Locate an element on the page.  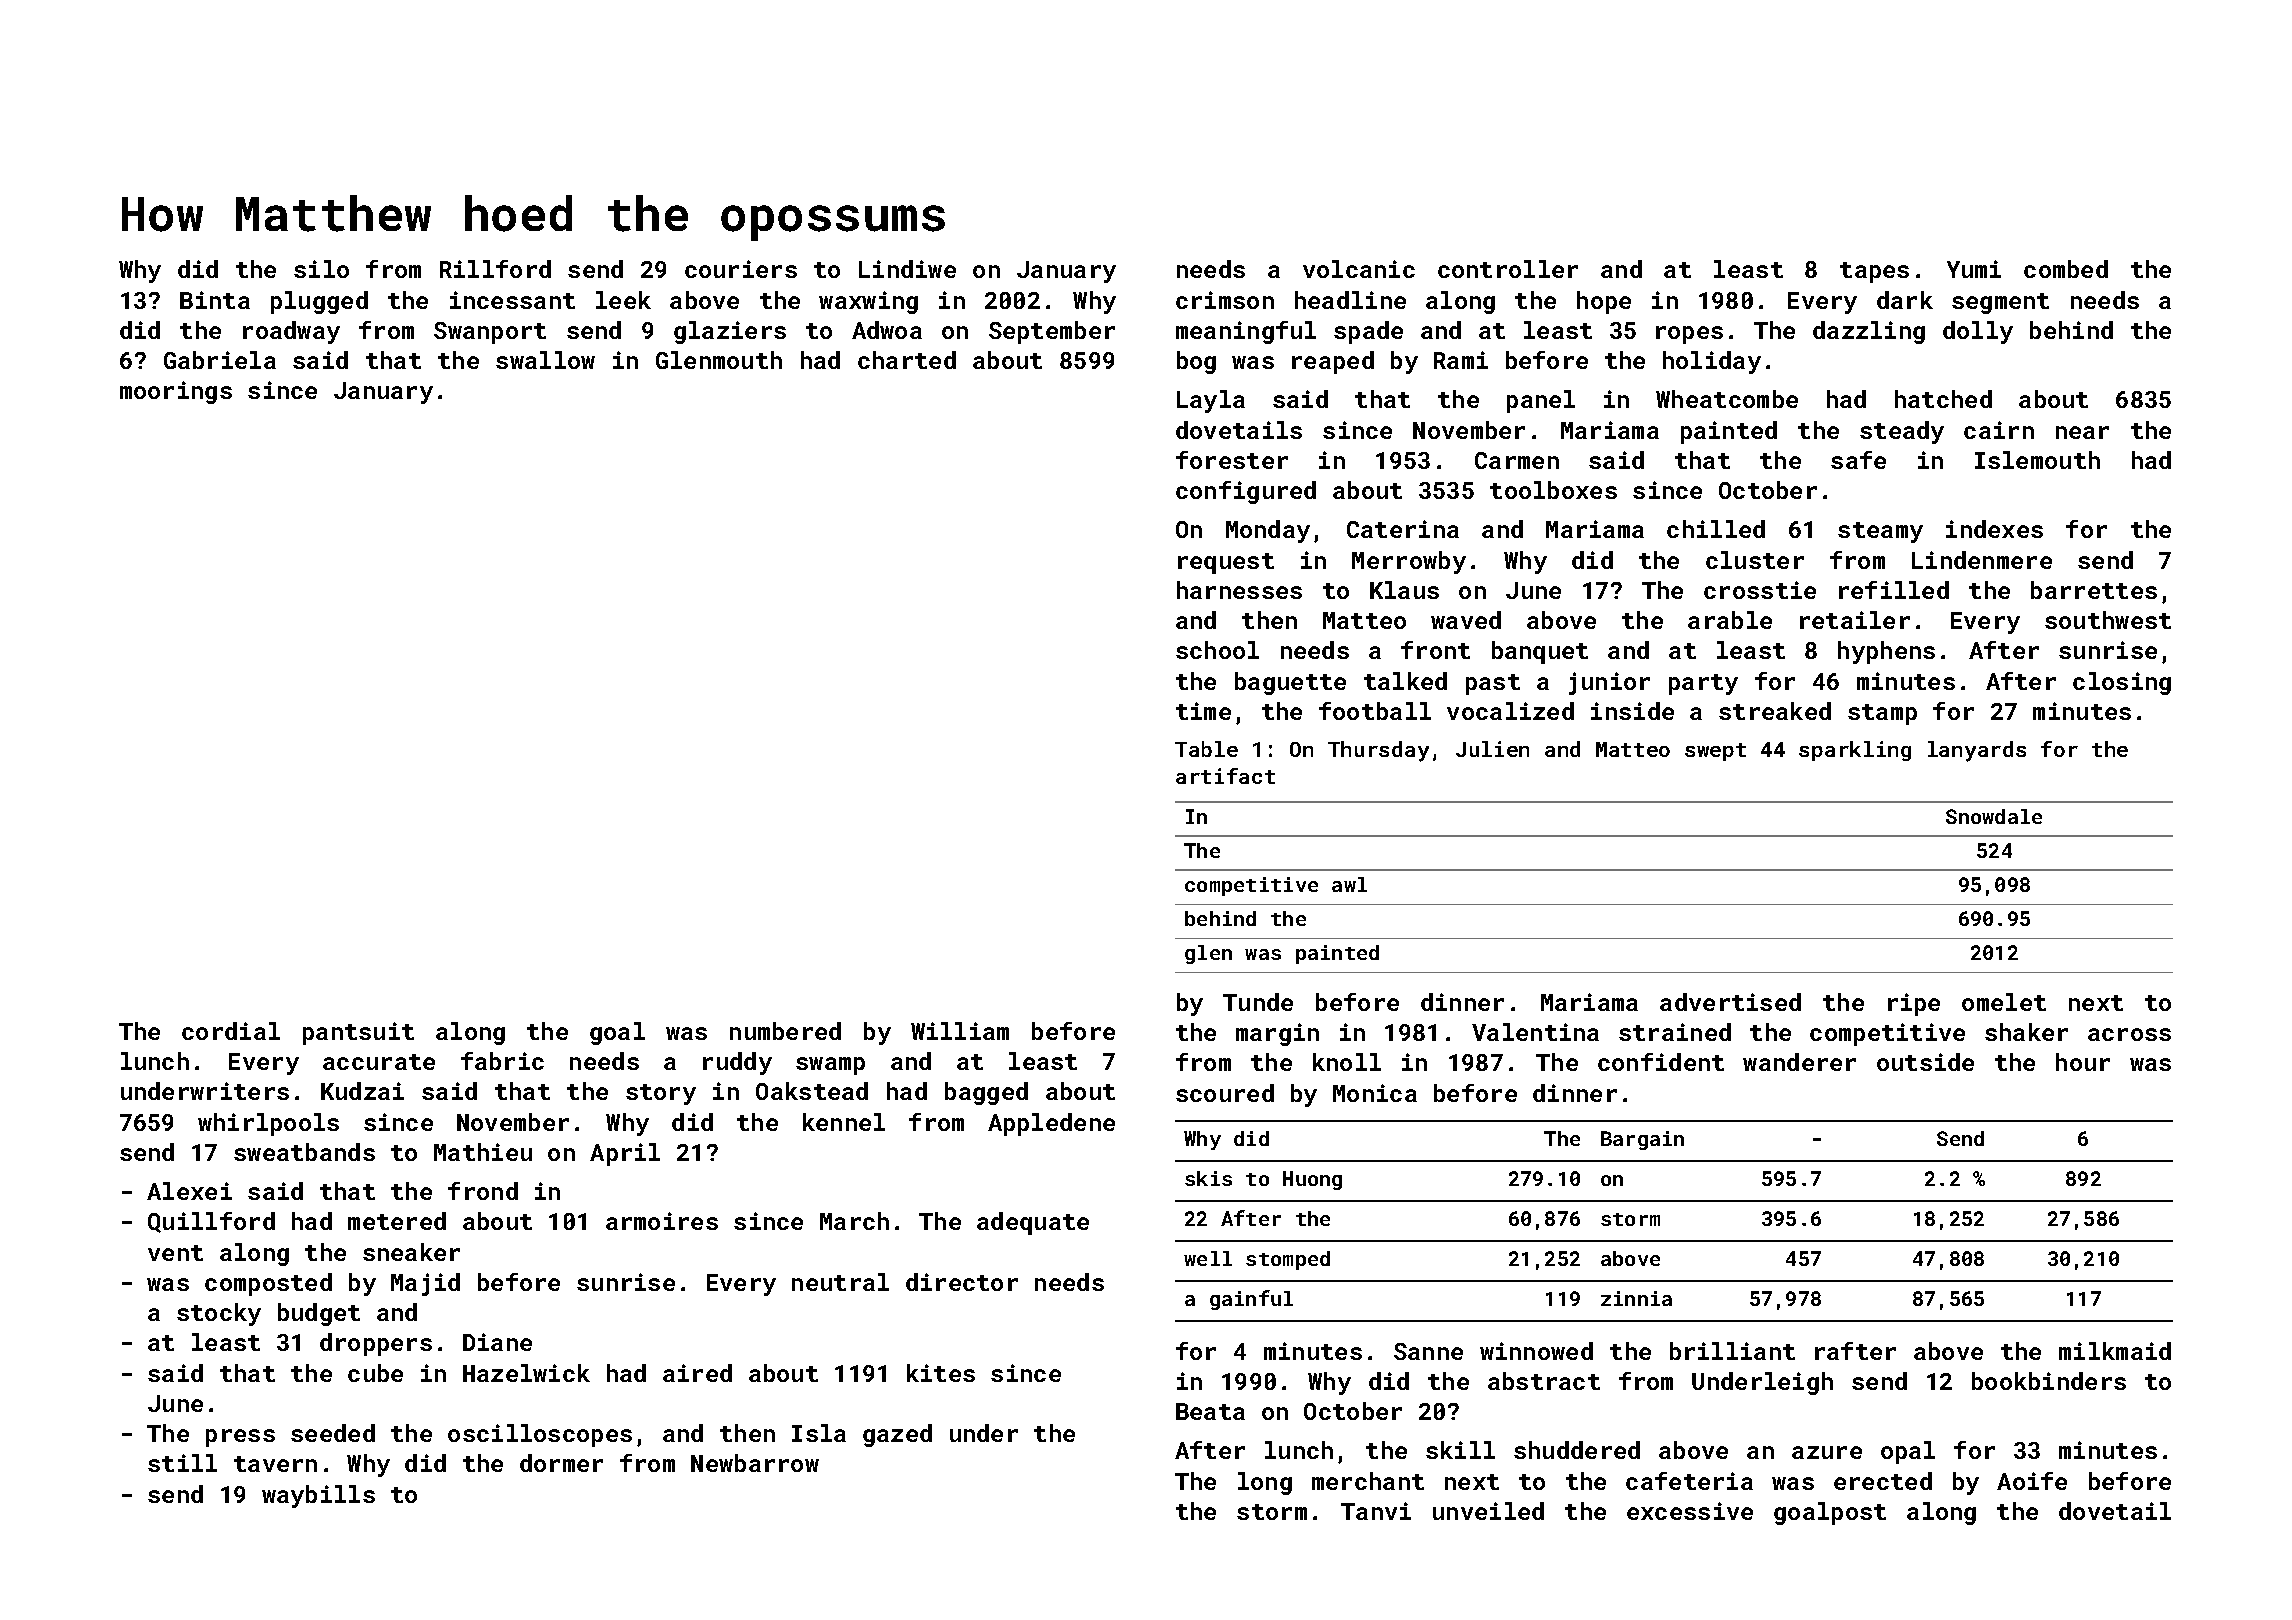
silo is located at coordinates (321, 269).
